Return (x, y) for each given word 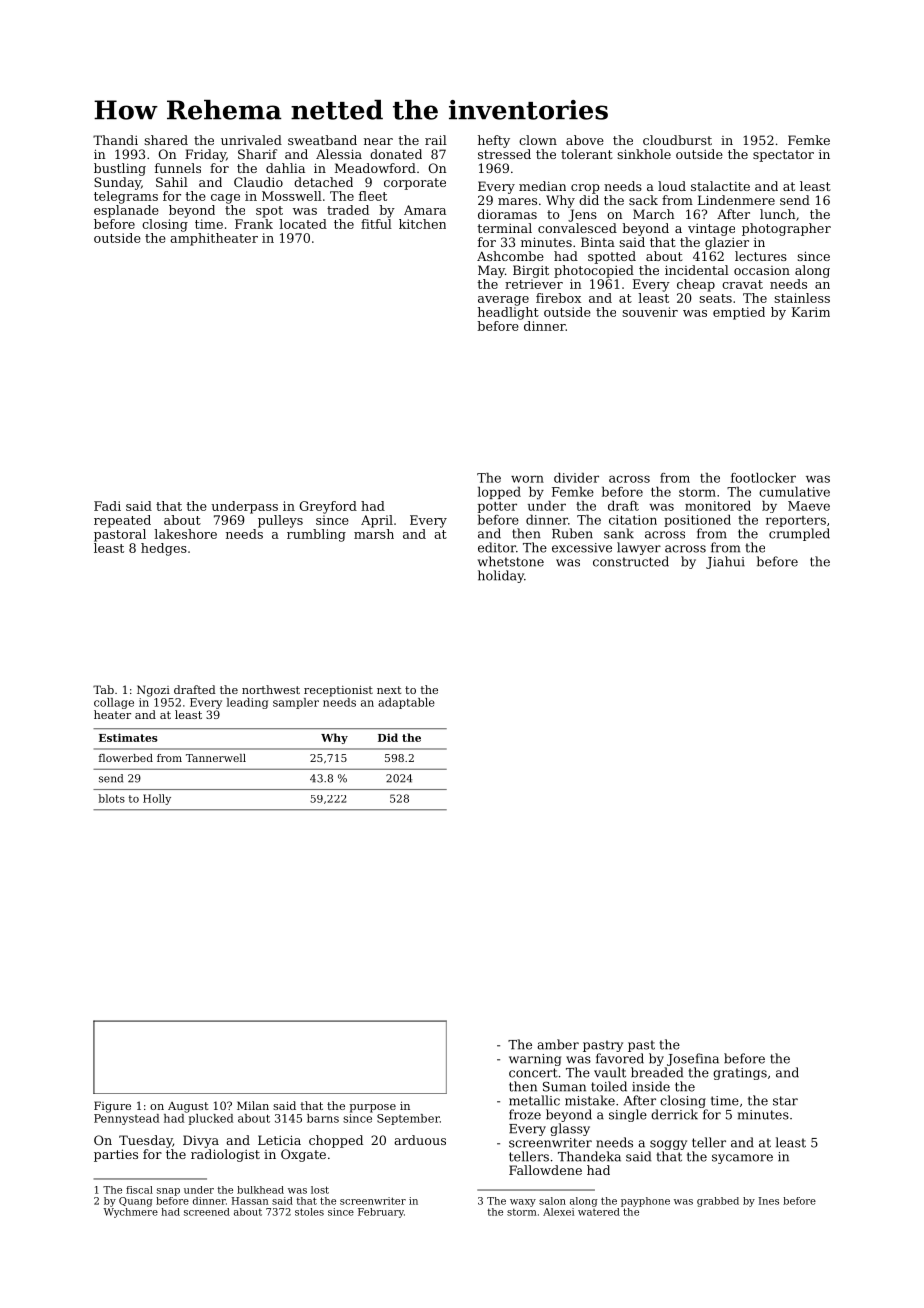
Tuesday (146, 1141)
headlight (508, 313)
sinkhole (644, 154)
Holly (157, 799)
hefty (494, 141)
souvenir (650, 312)
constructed (631, 561)
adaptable (406, 703)
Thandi (115, 140)
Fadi (107, 506)
